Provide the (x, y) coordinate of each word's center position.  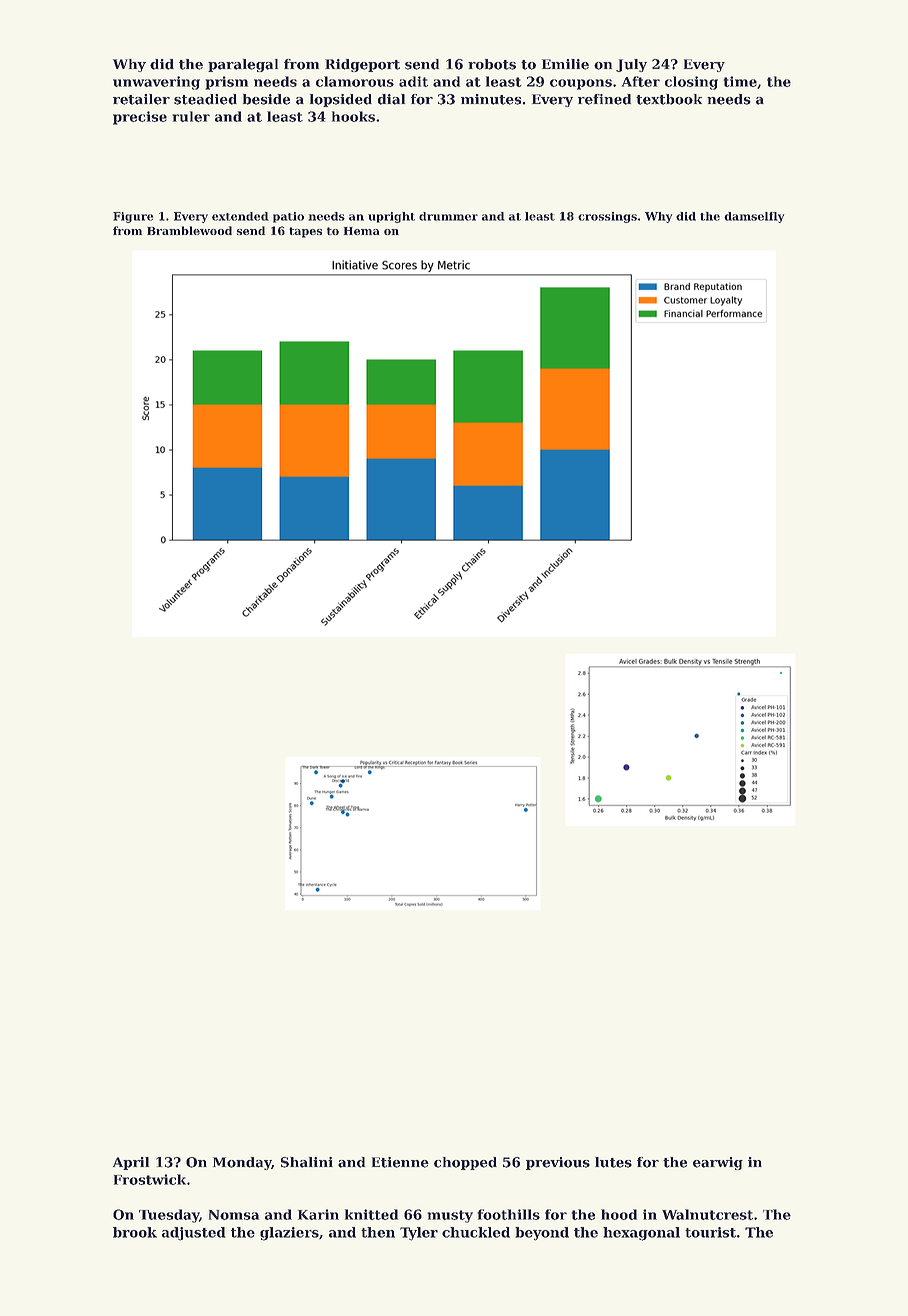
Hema (361, 231)
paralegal (243, 65)
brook (135, 1232)
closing (691, 83)
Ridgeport (362, 65)
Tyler (419, 1234)
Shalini (307, 1162)
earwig (718, 1163)
